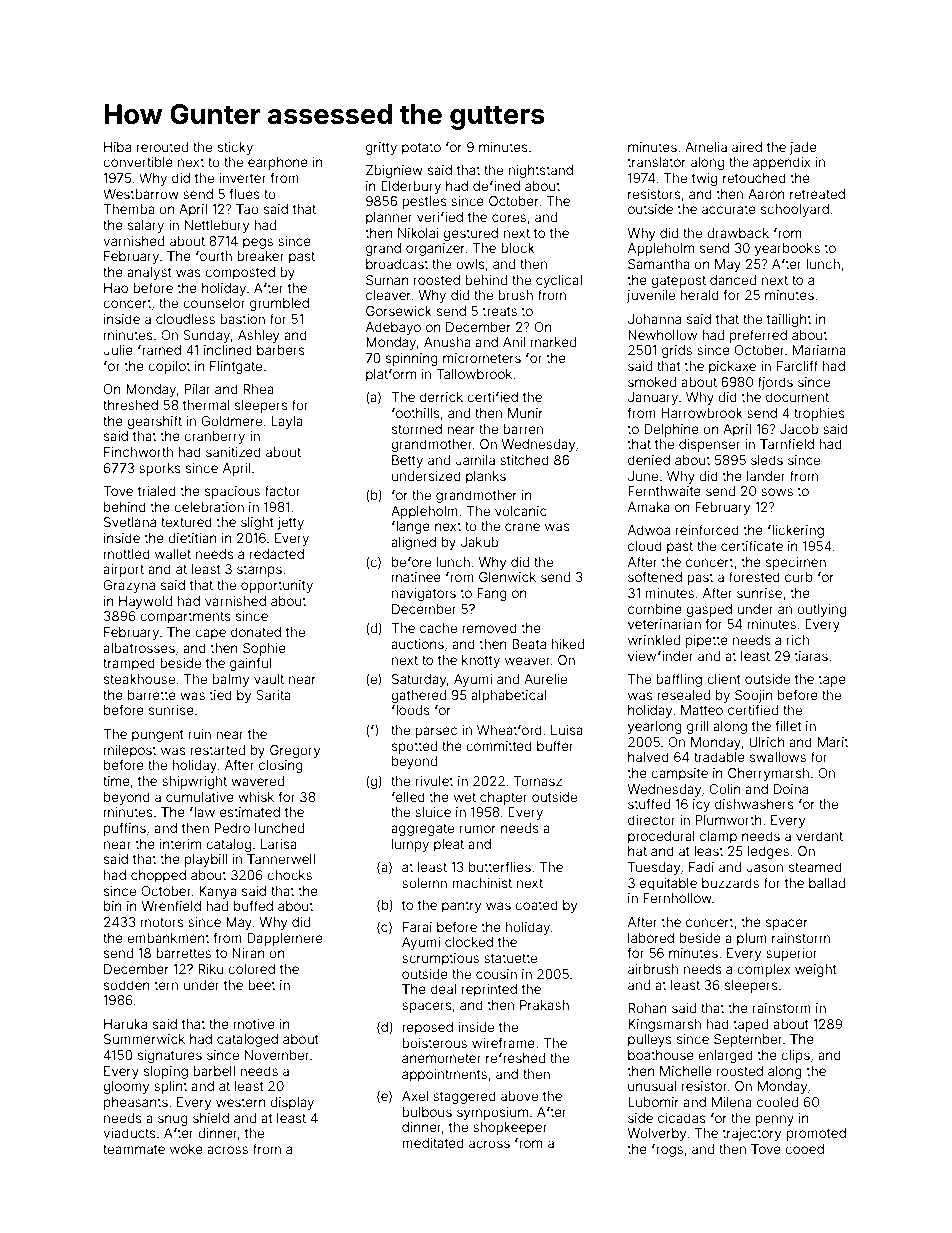 The width and height of the screenshot is (952, 1233). What do you see at coordinates (655, 727) in the screenshot?
I see `yearlong` at bounding box center [655, 727].
